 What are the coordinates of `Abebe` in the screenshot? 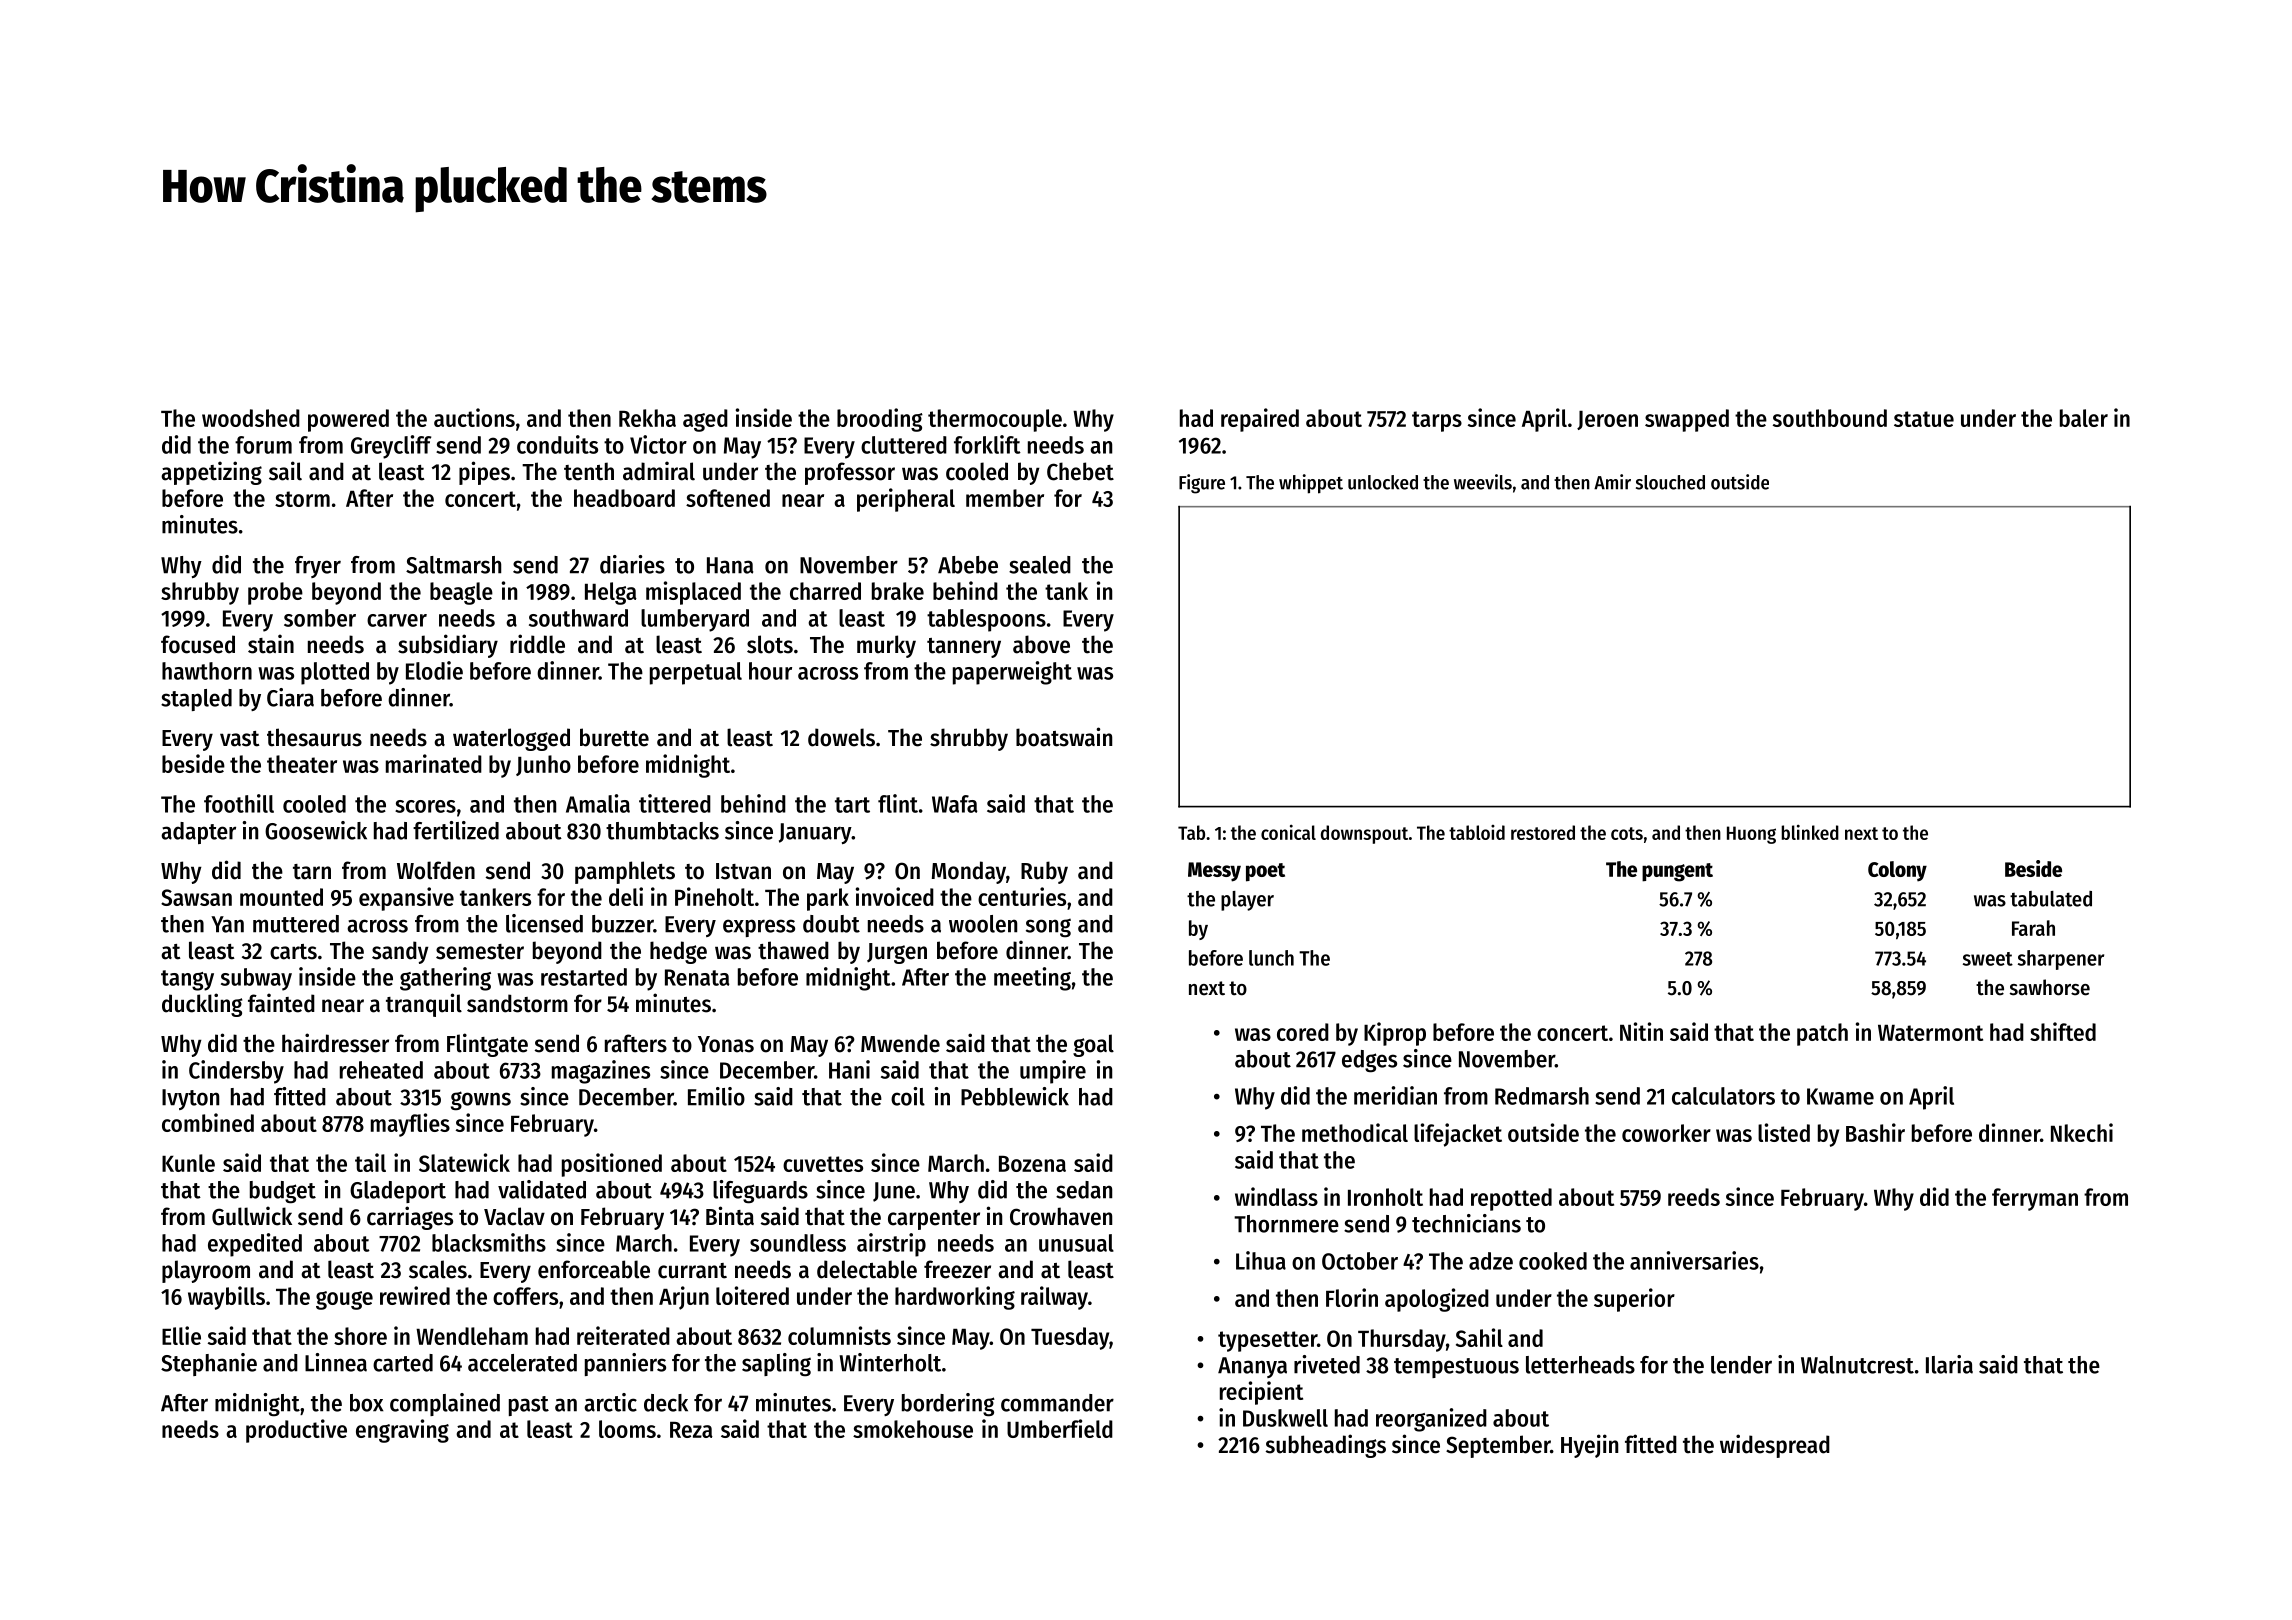 It's located at (968, 565).
